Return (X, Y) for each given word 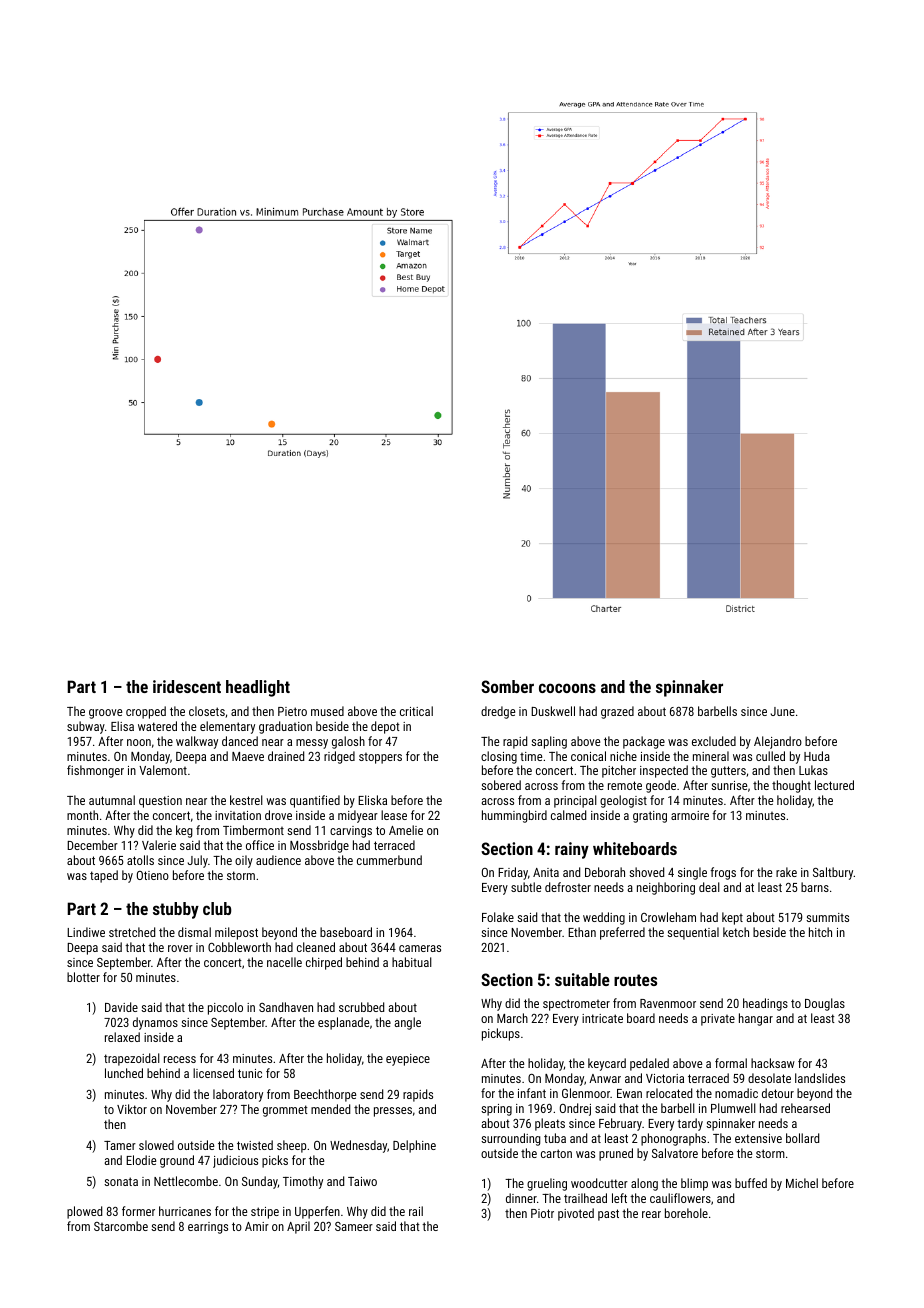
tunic (250, 1073)
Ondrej (575, 1109)
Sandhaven (286, 1007)
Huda (817, 756)
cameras (420, 948)
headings (765, 1004)
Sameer (354, 1226)
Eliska (372, 800)
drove (278, 815)
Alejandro (778, 742)
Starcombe (121, 1226)
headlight (258, 688)
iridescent (187, 686)
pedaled (649, 1064)
